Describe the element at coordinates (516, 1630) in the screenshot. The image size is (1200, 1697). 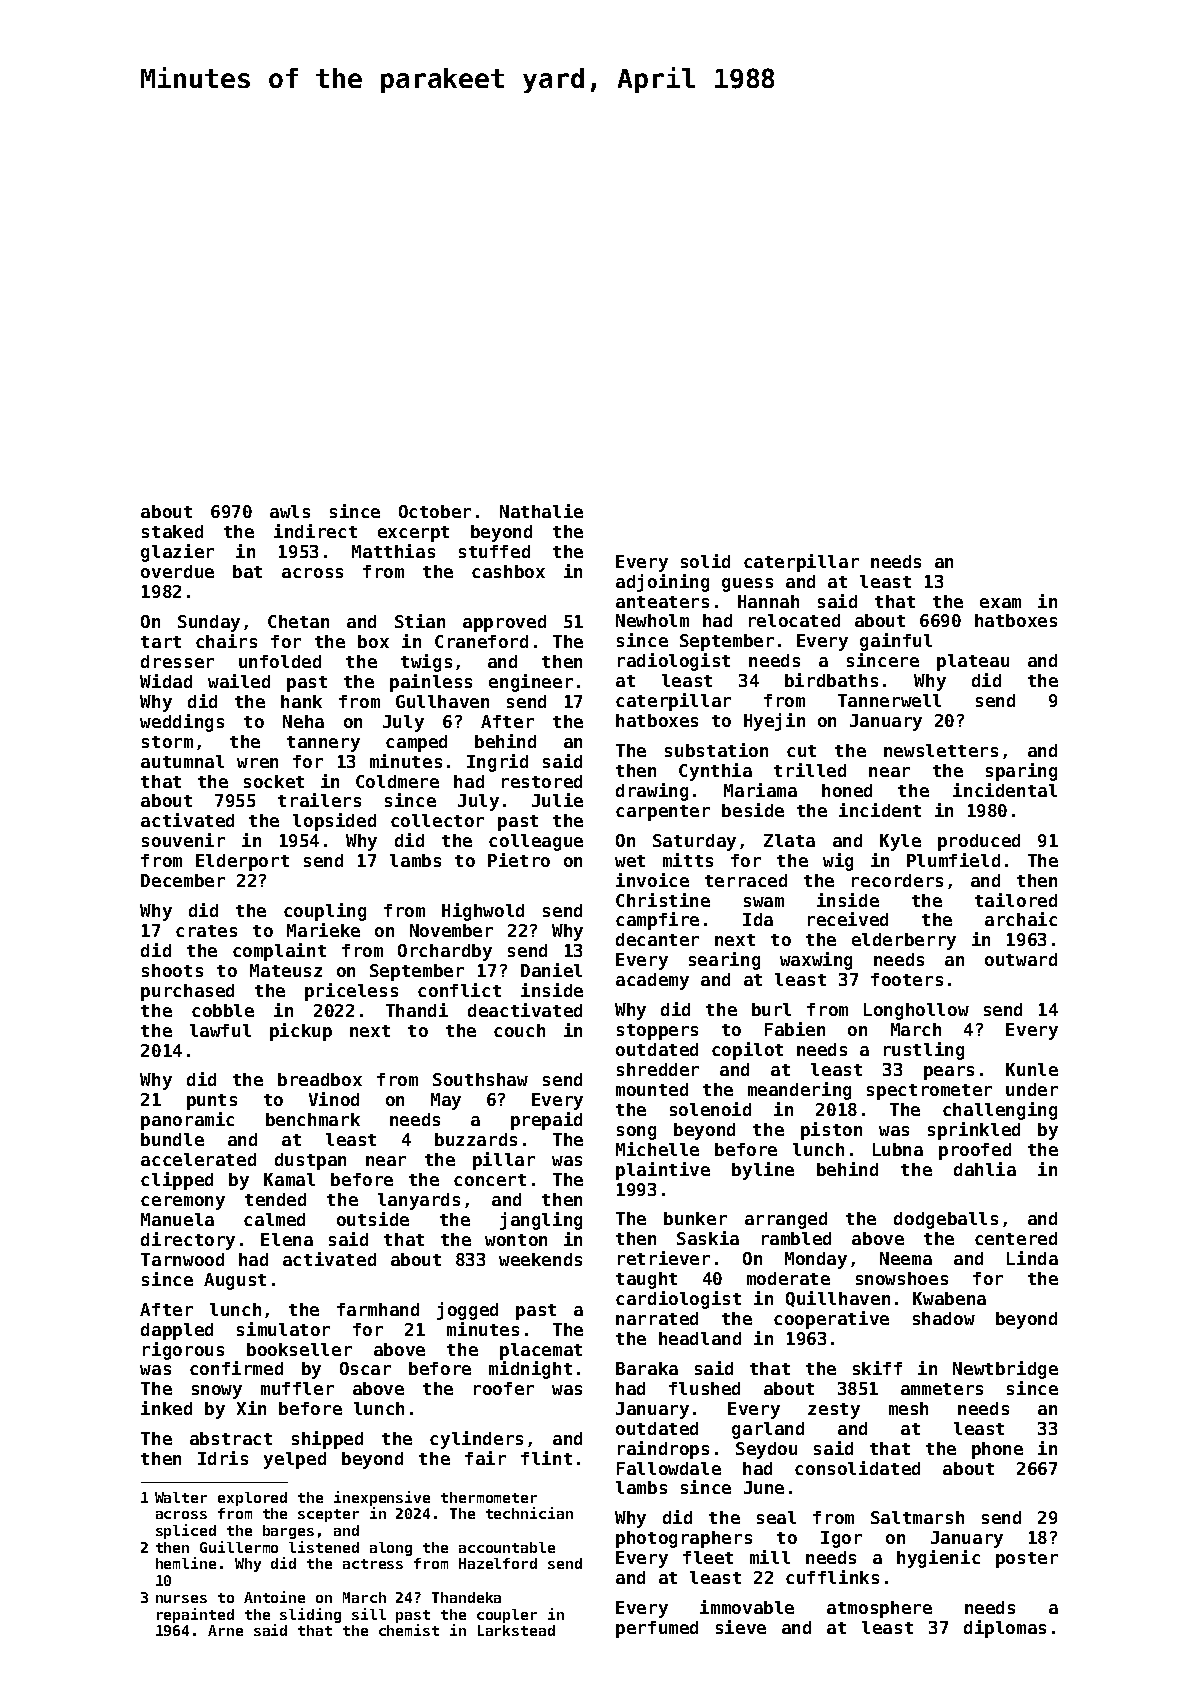
I see `Larkstead` at that location.
